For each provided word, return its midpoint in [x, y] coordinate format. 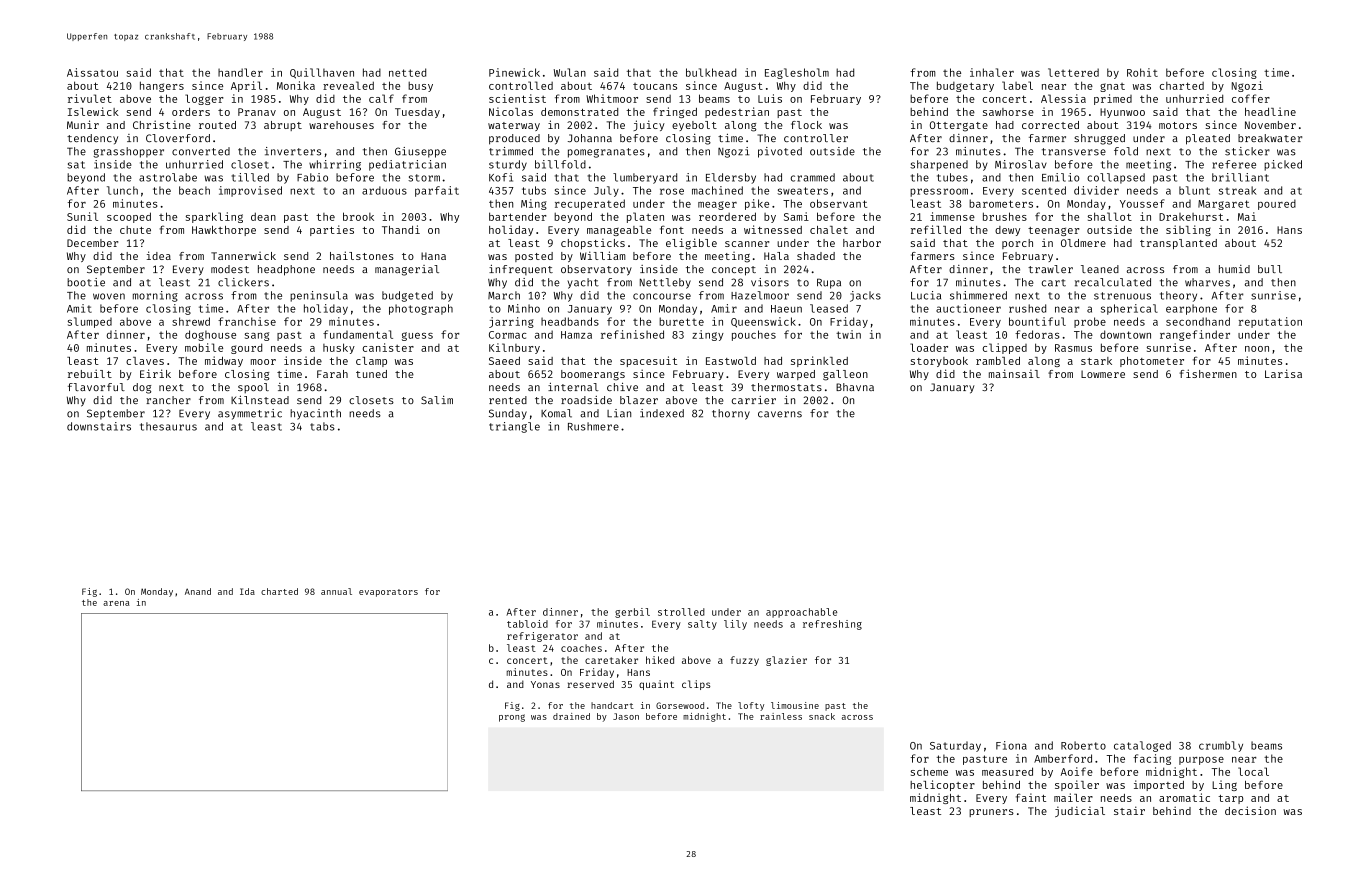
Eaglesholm [797, 73]
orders [191, 112]
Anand [198, 591]
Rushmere [593, 426]
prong [512, 718]
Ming [534, 204]
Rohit [1142, 72]
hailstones [362, 255]
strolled [681, 612]
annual [336, 591]
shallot [1110, 216]
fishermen [1208, 373]
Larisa [1283, 373]
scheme [929, 771]
